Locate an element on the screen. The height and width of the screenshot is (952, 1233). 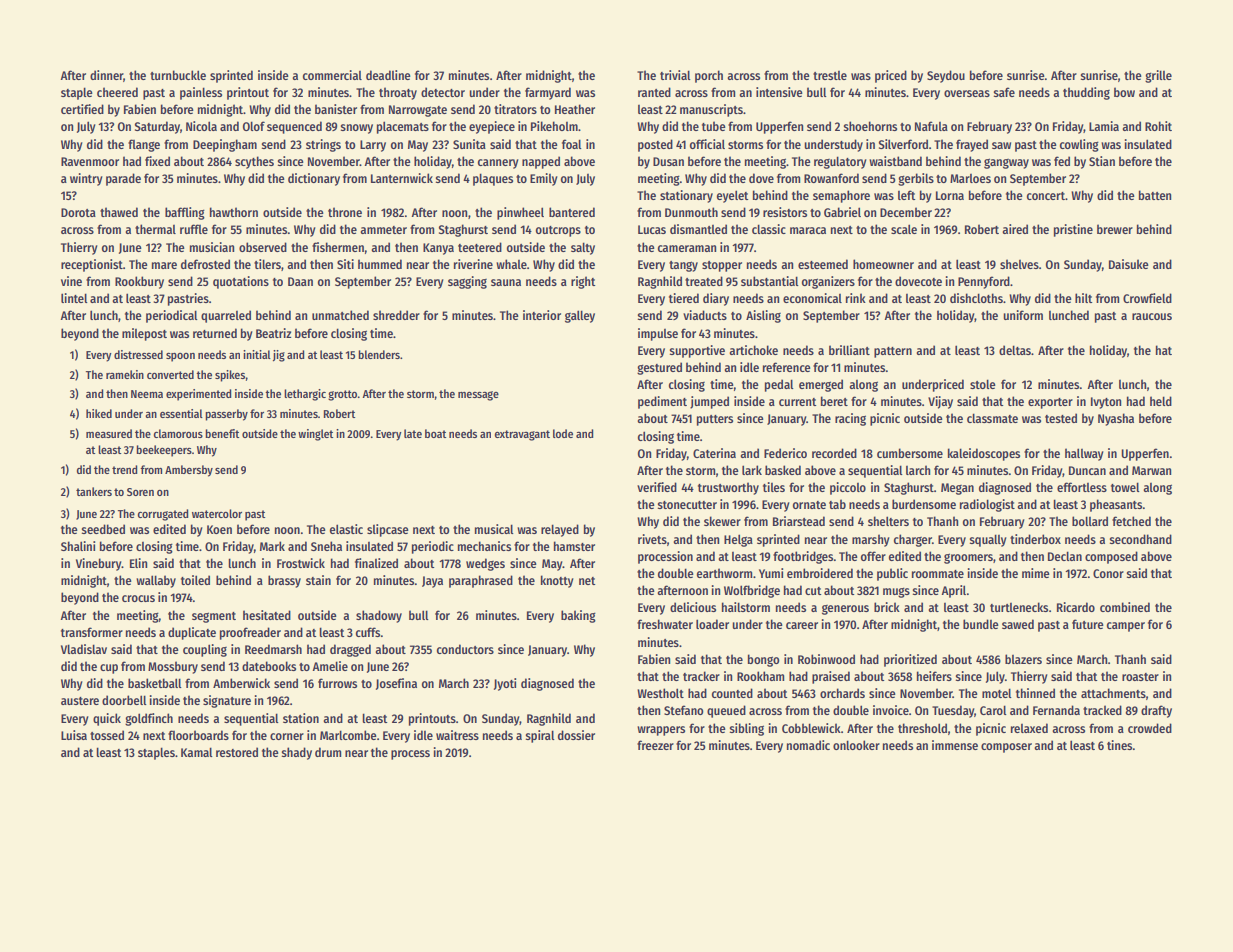
shredder is located at coordinates (396, 315).
